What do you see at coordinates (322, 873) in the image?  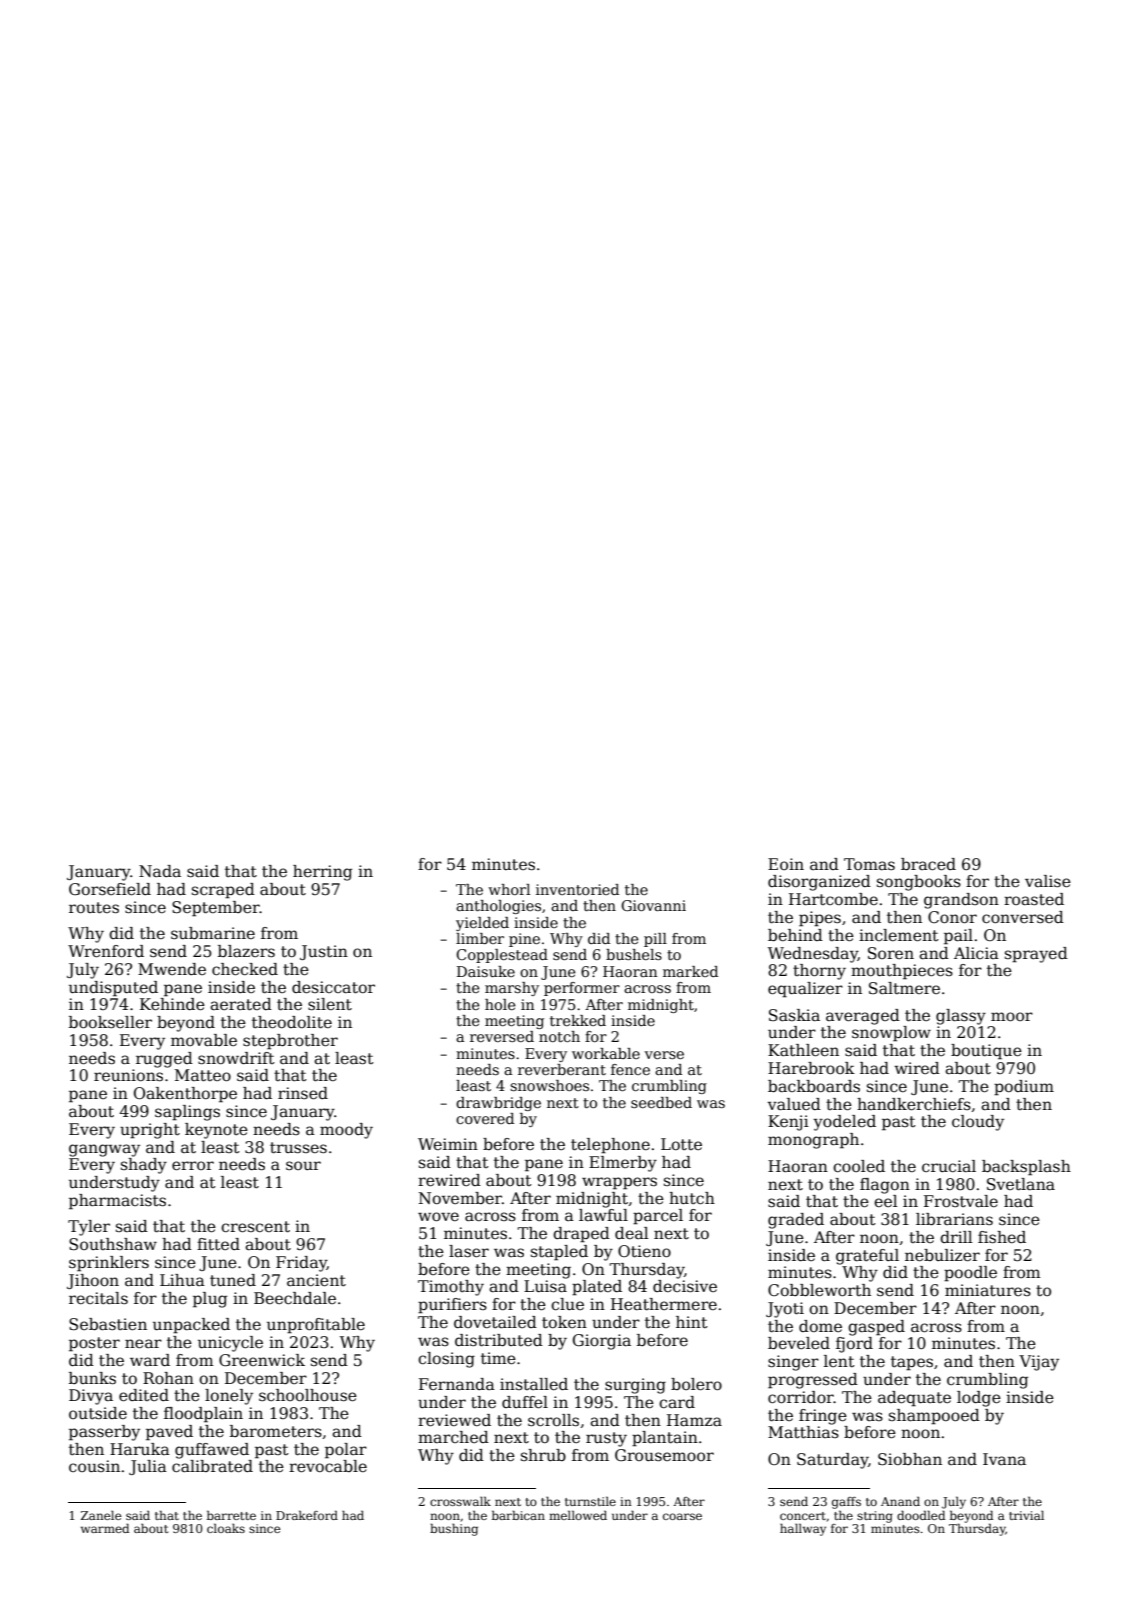 I see `herring` at bounding box center [322, 873].
